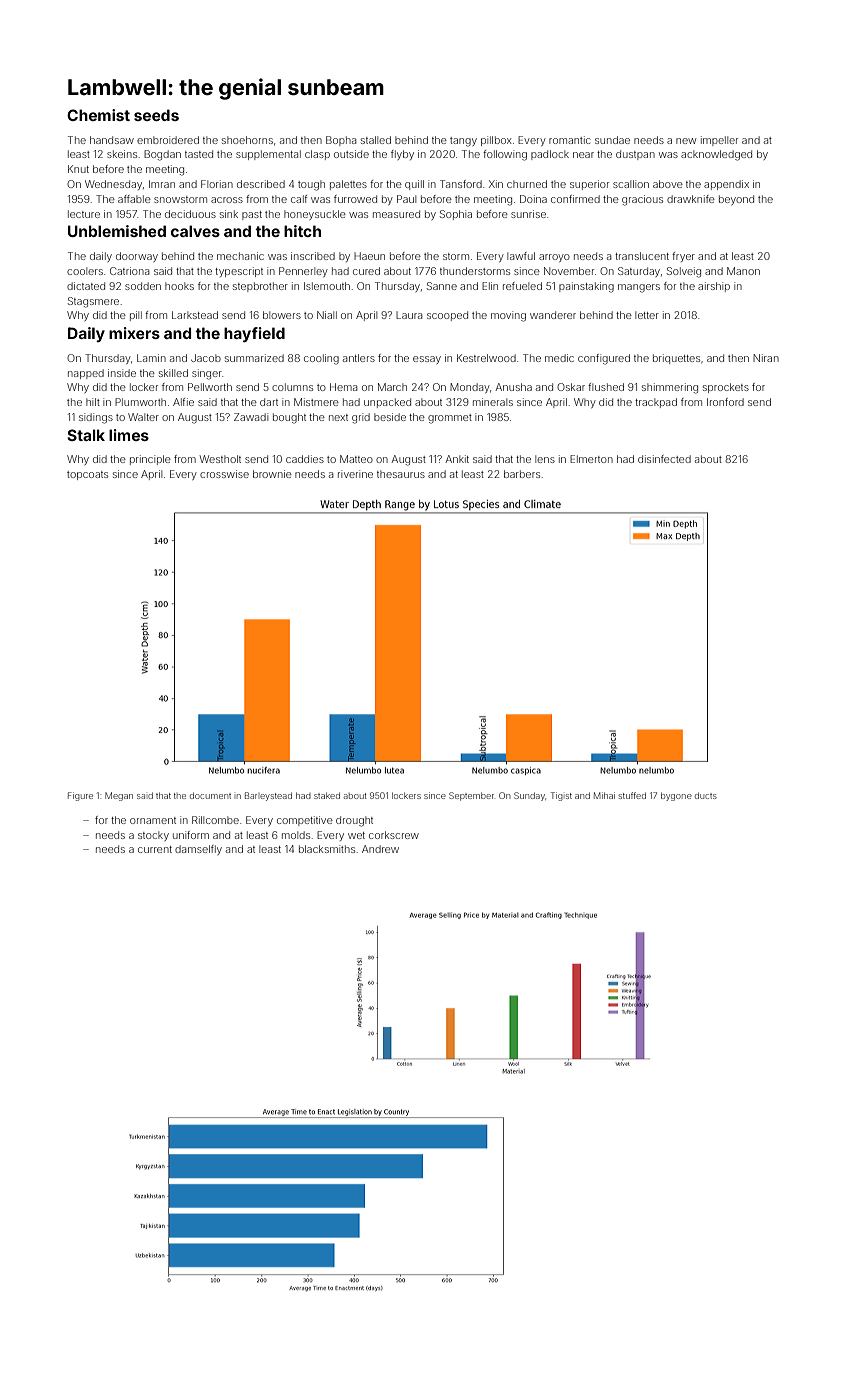 The height and width of the screenshot is (1400, 849). What do you see at coordinates (210, 796) in the screenshot?
I see `document` at bounding box center [210, 796].
